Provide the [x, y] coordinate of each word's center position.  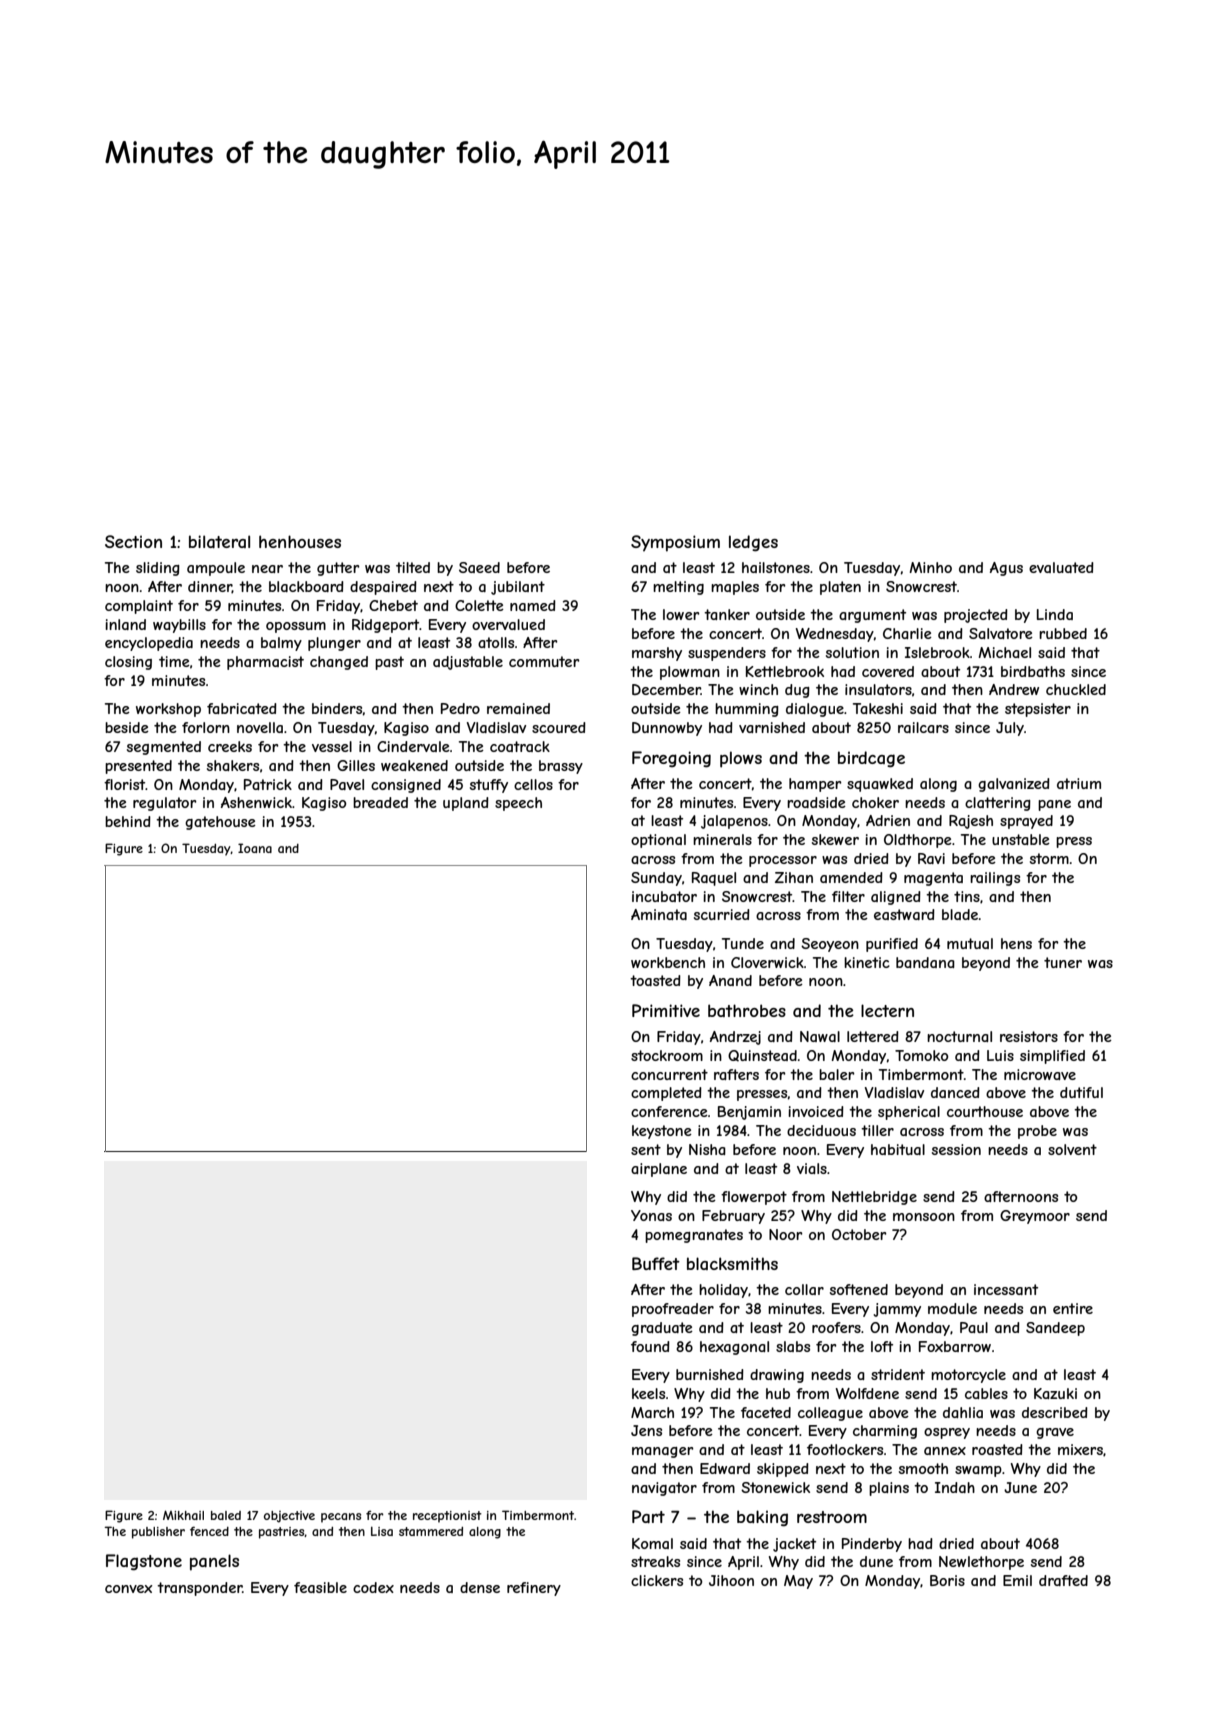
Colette [479, 605]
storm [1049, 858]
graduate [662, 1329]
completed [666, 1094]
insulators [878, 689]
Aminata [659, 914]
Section [133, 541]
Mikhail [183, 1515]
